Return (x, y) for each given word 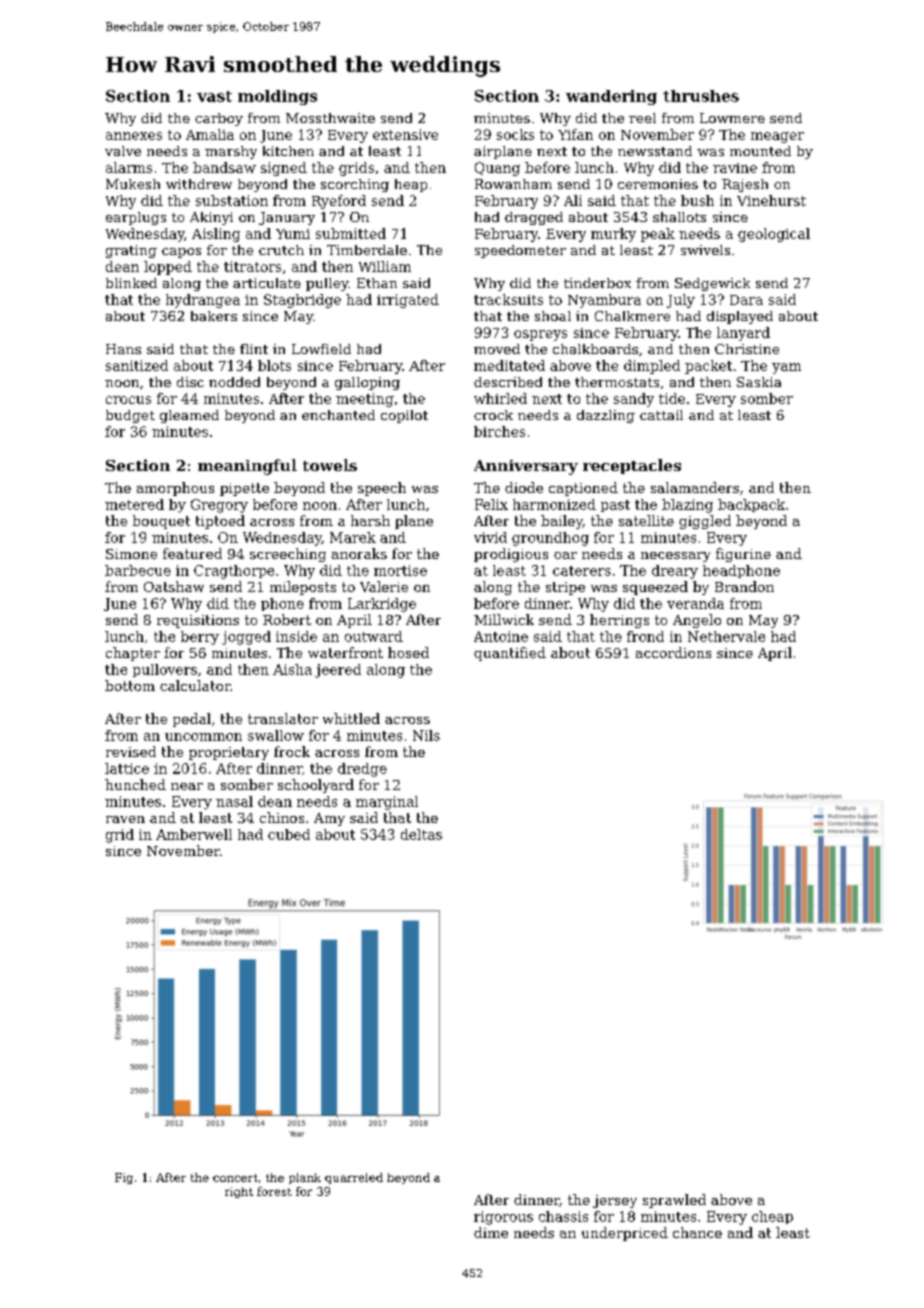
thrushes (701, 96)
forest (274, 1191)
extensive (405, 134)
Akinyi (211, 218)
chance (697, 1232)
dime (491, 1232)
